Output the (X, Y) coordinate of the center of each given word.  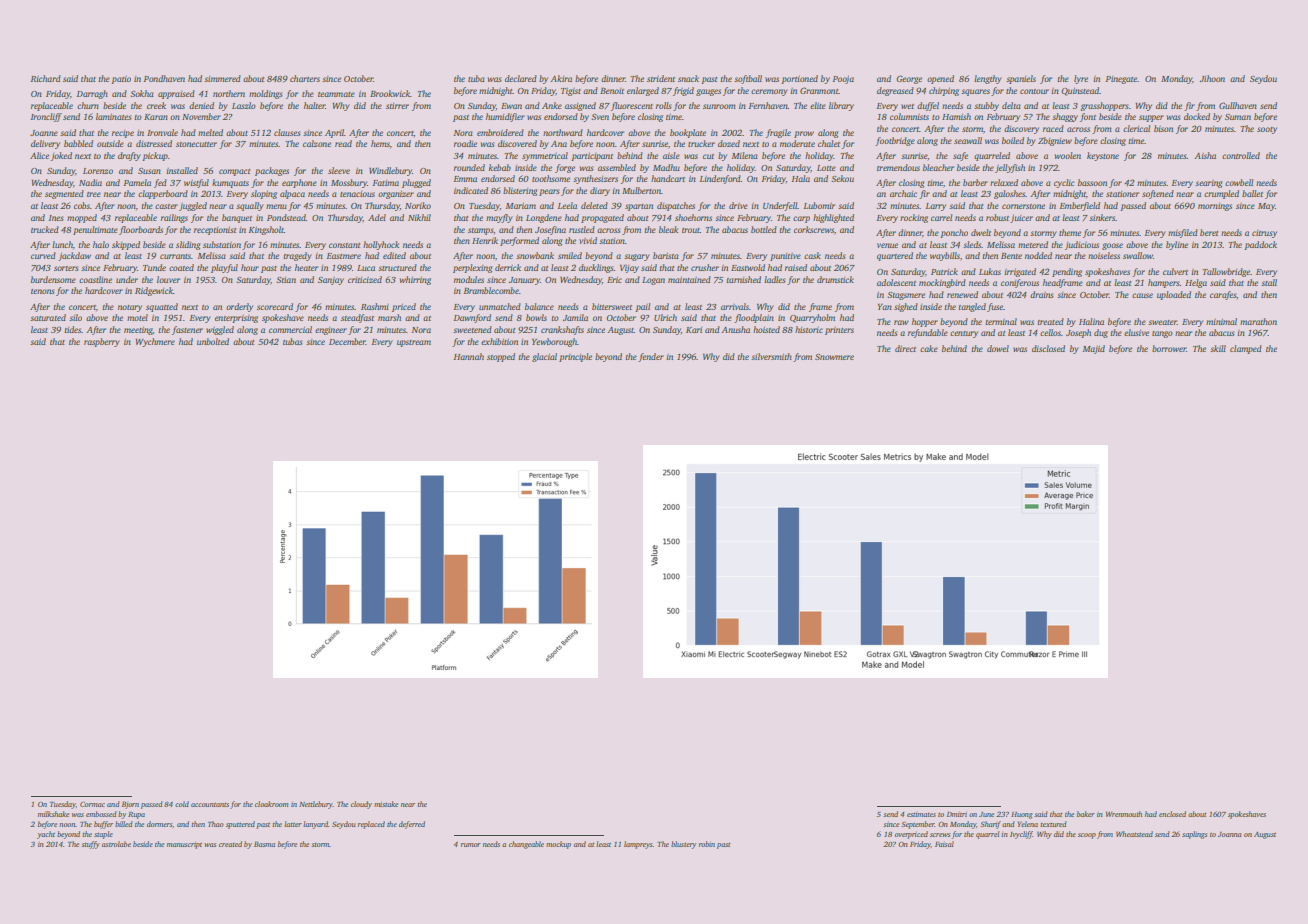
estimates (921, 814)
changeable (526, 845)
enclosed (1172, 814)
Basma (264, 844)
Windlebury (390, 171)
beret (1209, 232)
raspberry (102, 342)
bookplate (688, 133)
